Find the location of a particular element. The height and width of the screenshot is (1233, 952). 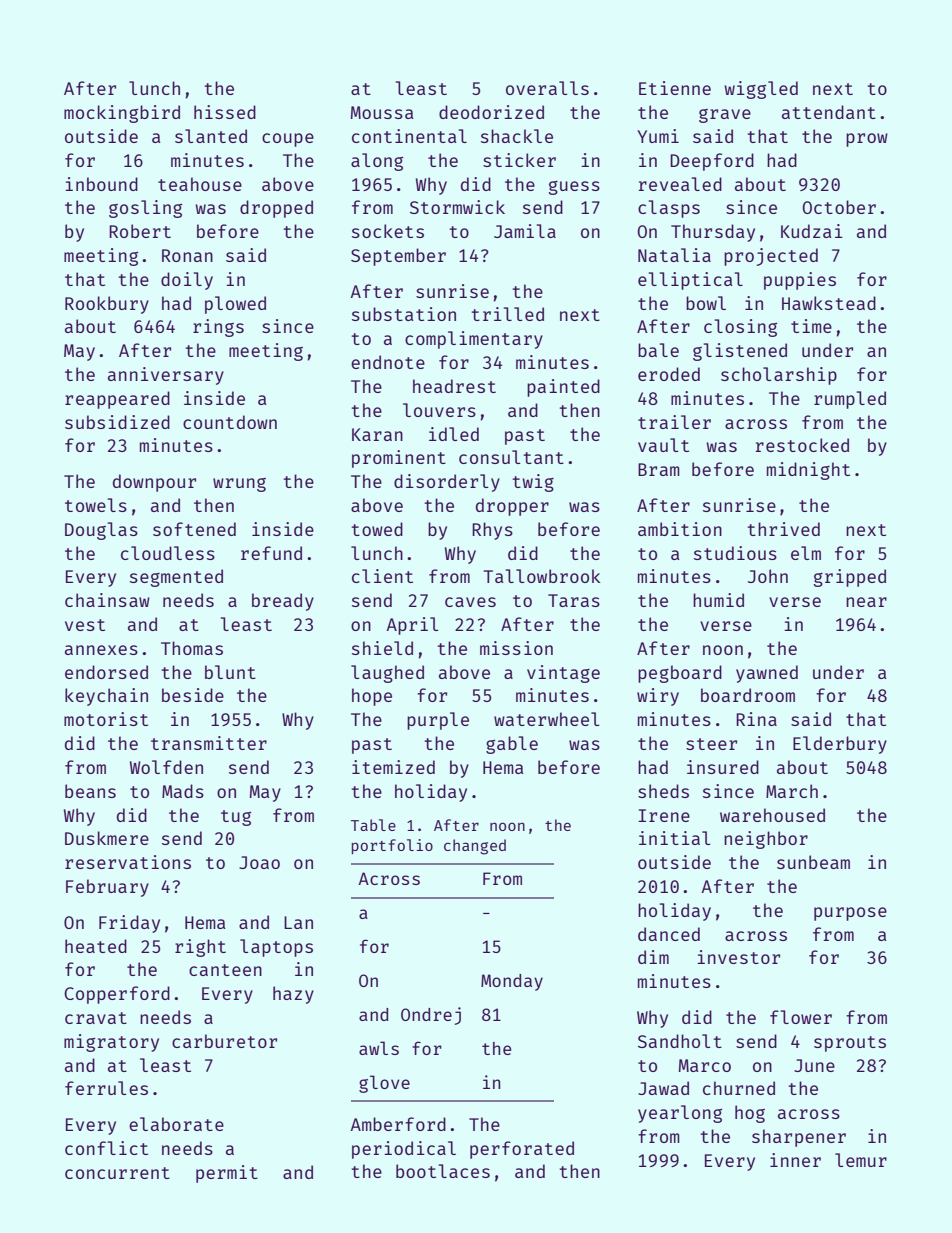

Rookbury is located at coordinates (107, 305).
